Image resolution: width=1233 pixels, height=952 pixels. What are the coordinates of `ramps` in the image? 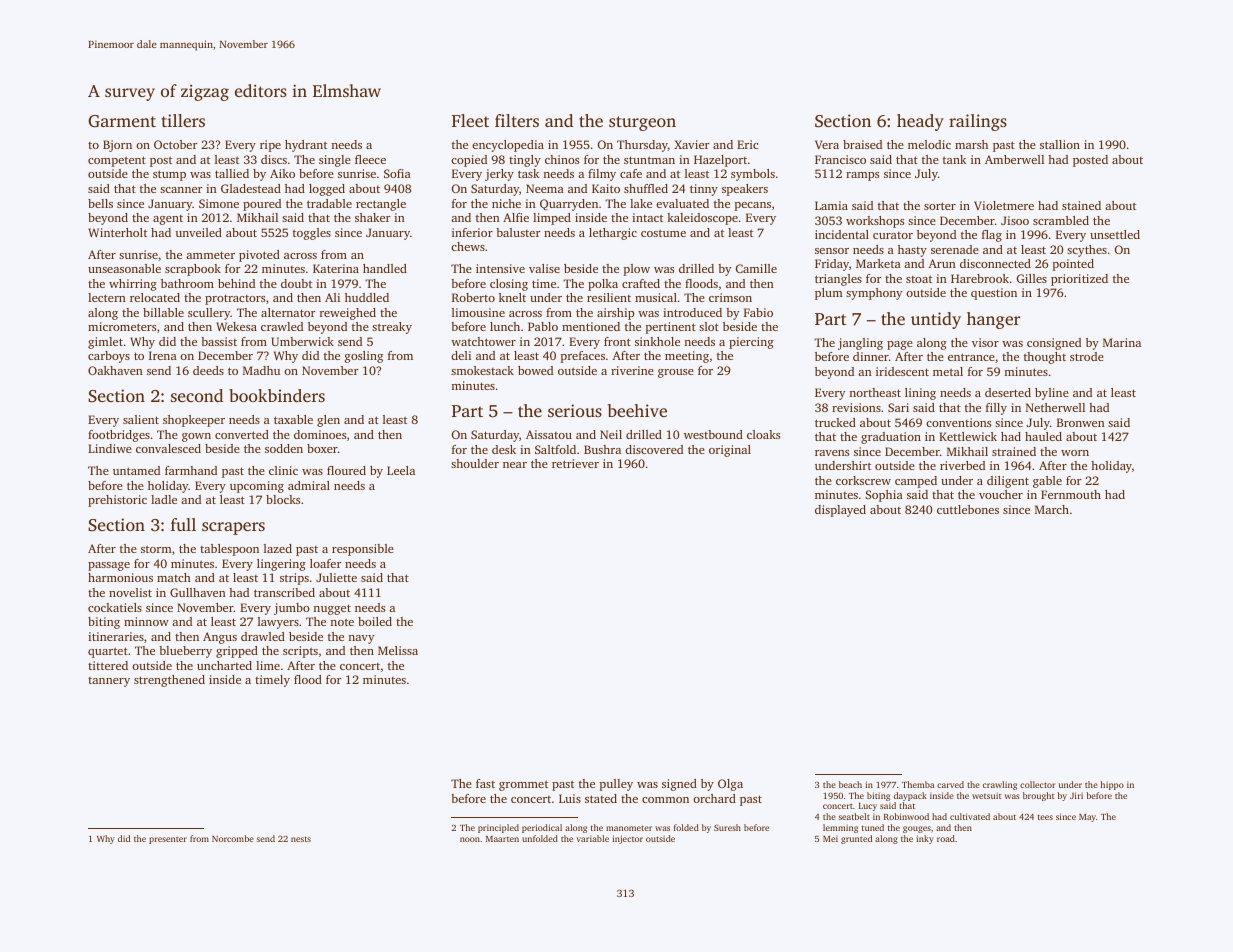 It's located at (862, 176).
